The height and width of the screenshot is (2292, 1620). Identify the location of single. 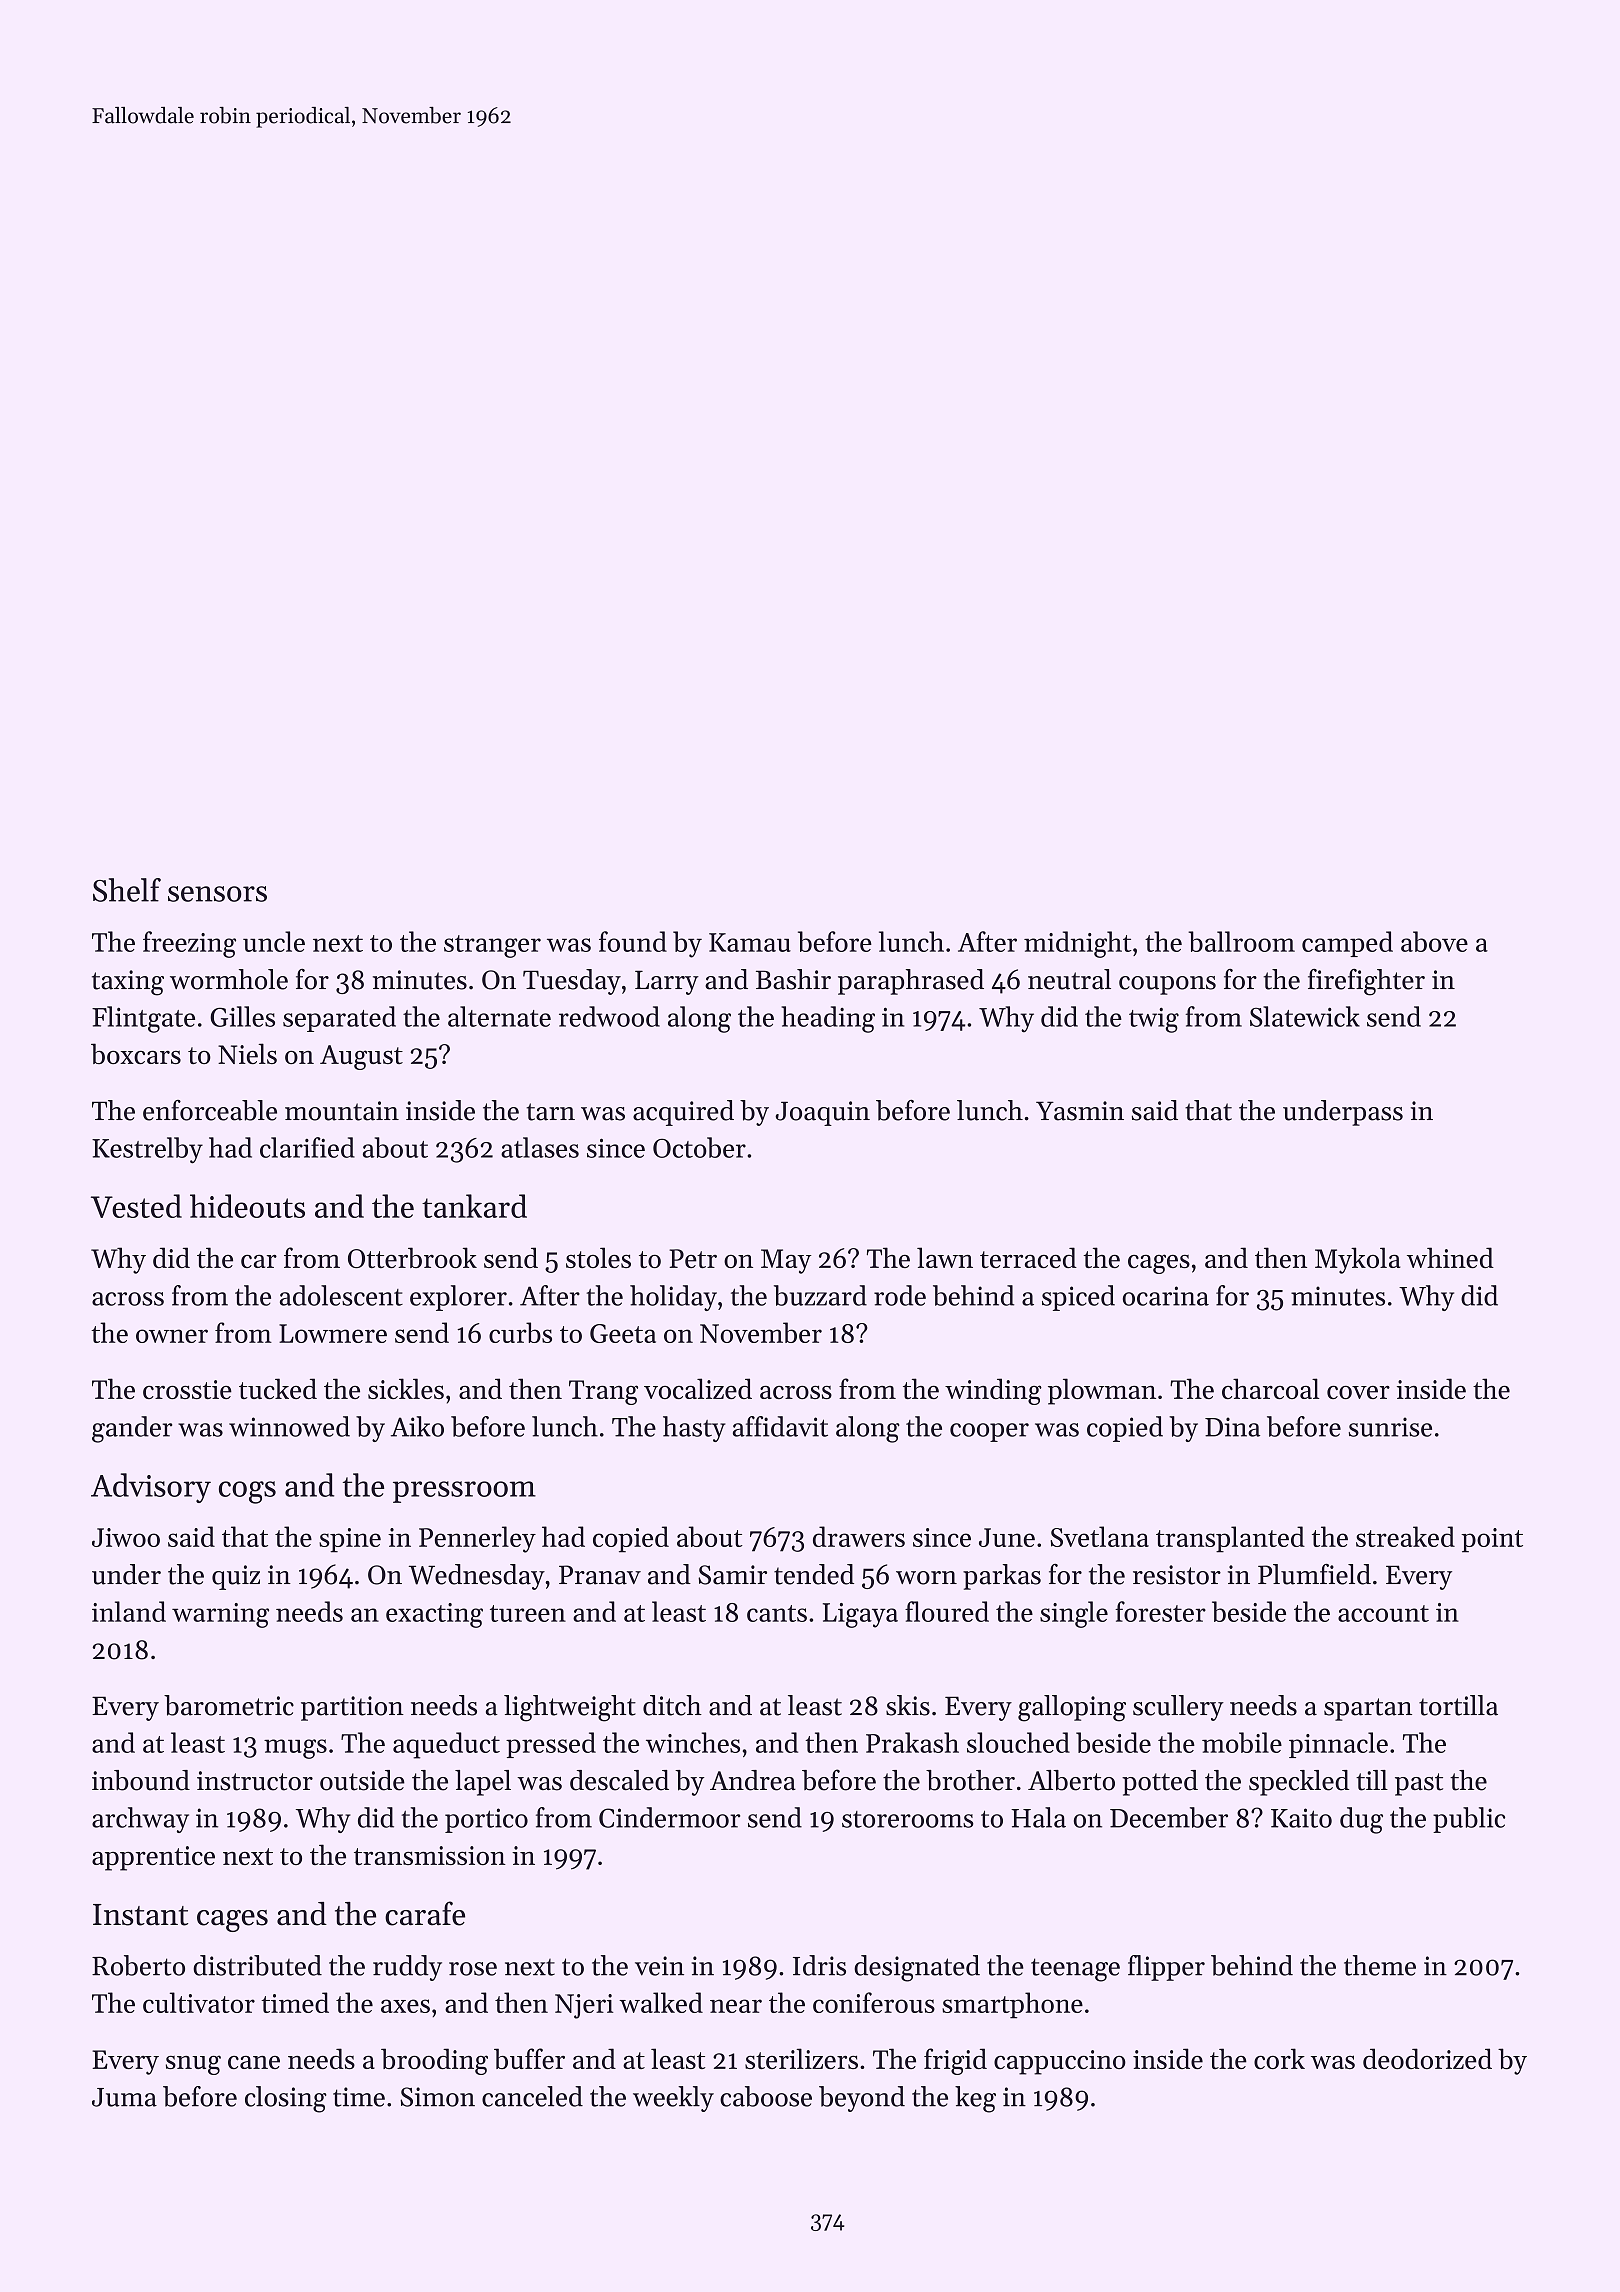
(1074, 1614).
